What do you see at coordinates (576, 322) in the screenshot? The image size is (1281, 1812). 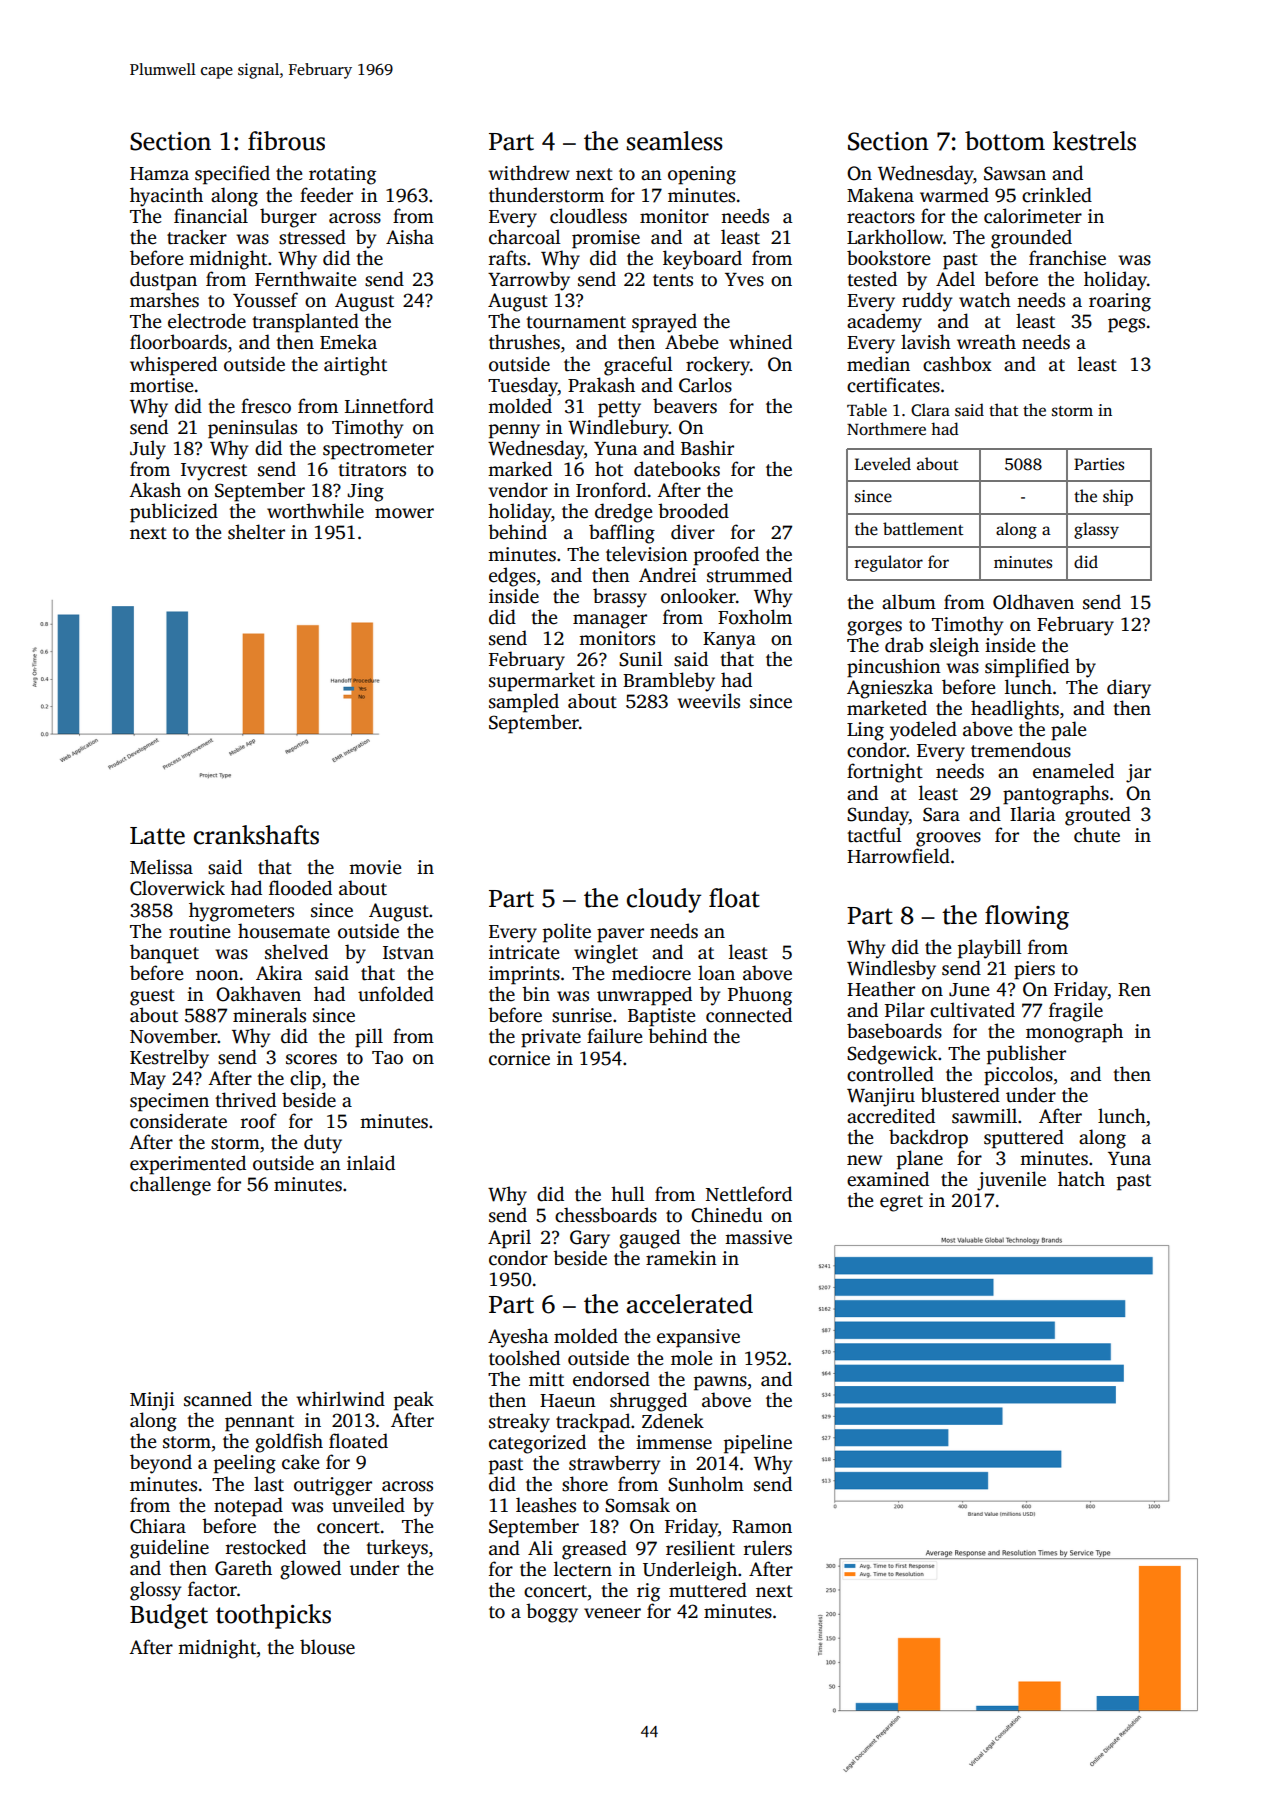 I see `tournament` at bounding box center [576, 322].
